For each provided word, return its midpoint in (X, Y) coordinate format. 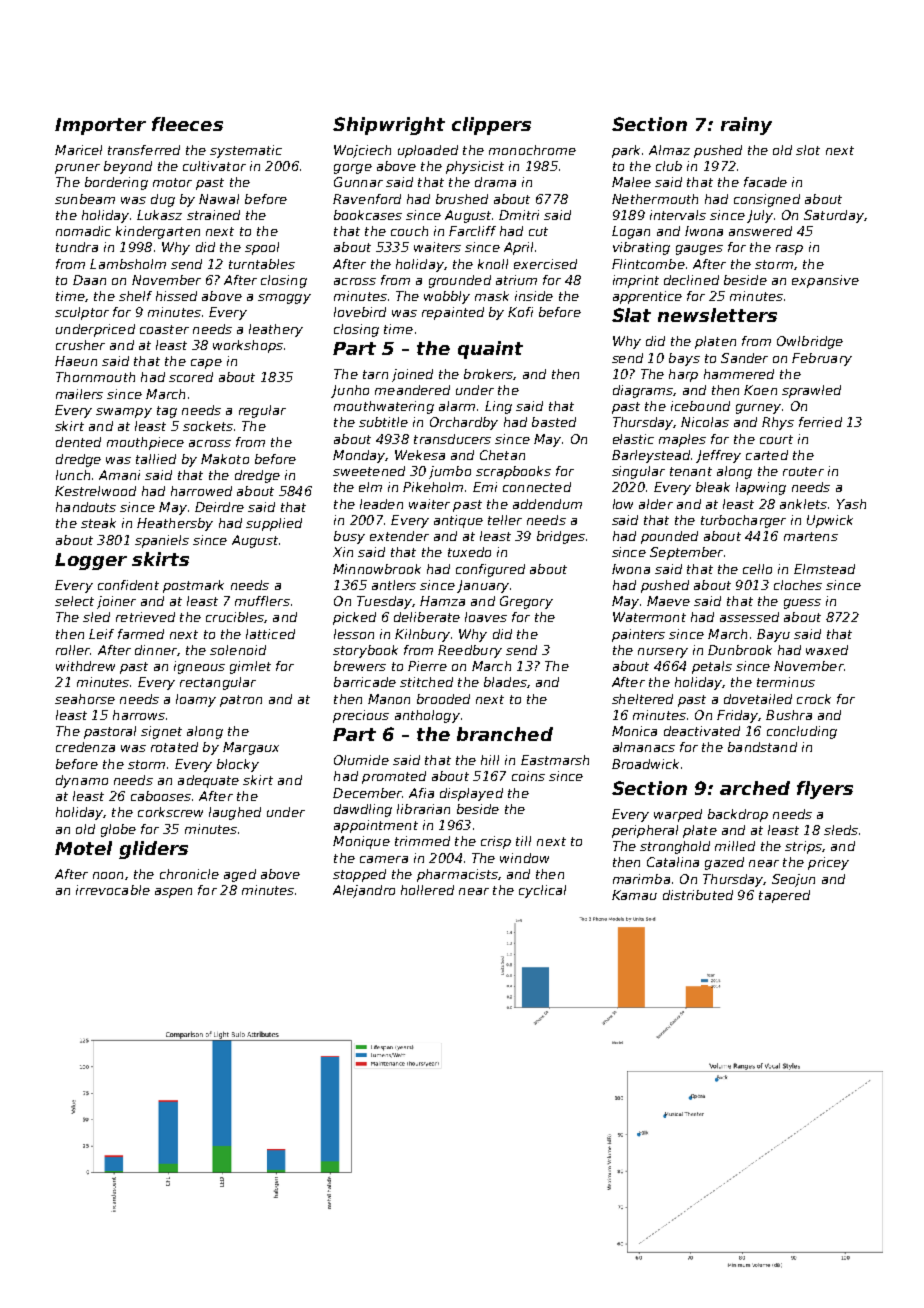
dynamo (82, 781)
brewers (360, 666)
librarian (423, 809)
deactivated (702, 731)
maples (682, 440)
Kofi (520, 312)
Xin (343, 552)
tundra (77, 247)
